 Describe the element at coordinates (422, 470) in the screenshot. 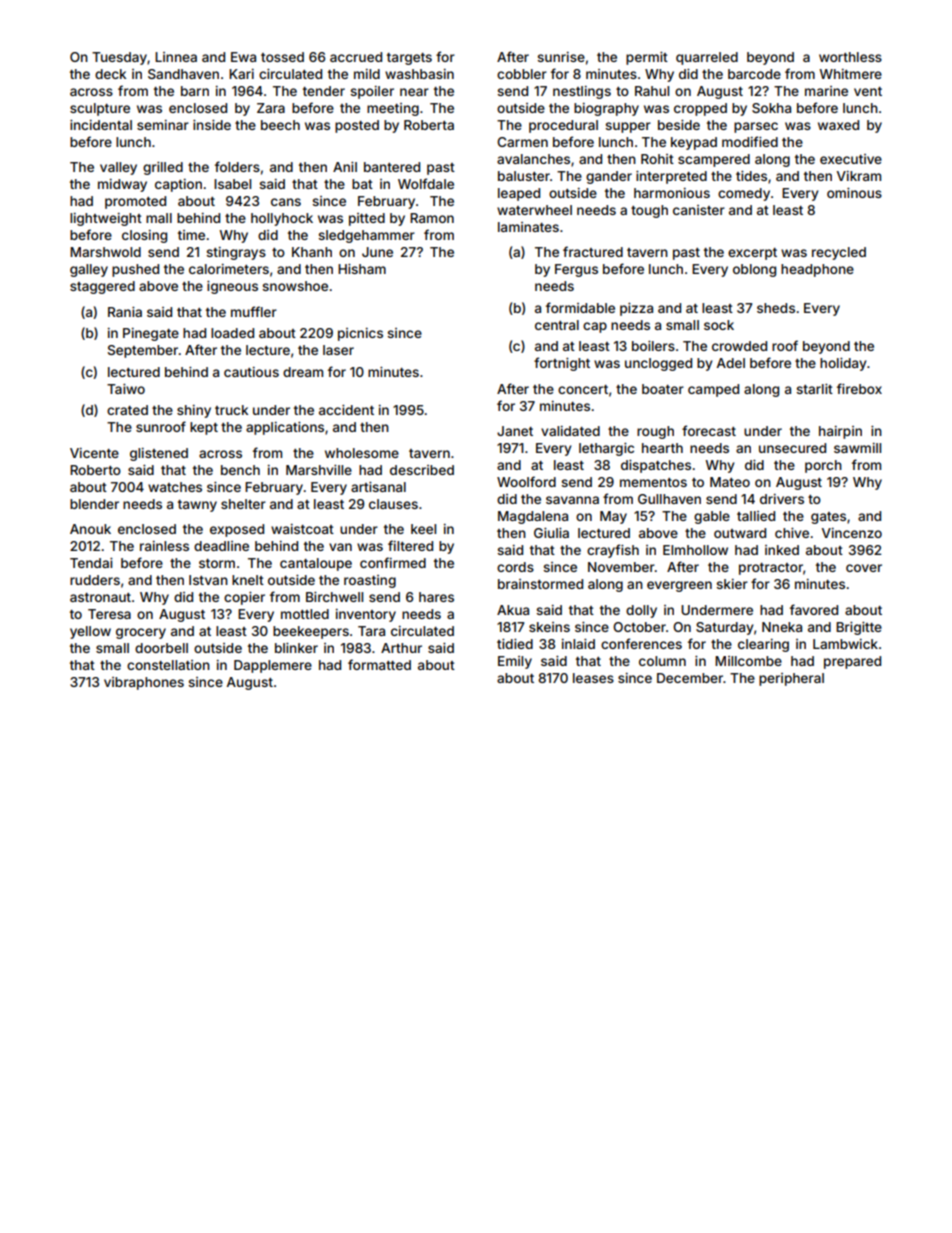

I see `described` at that location.
